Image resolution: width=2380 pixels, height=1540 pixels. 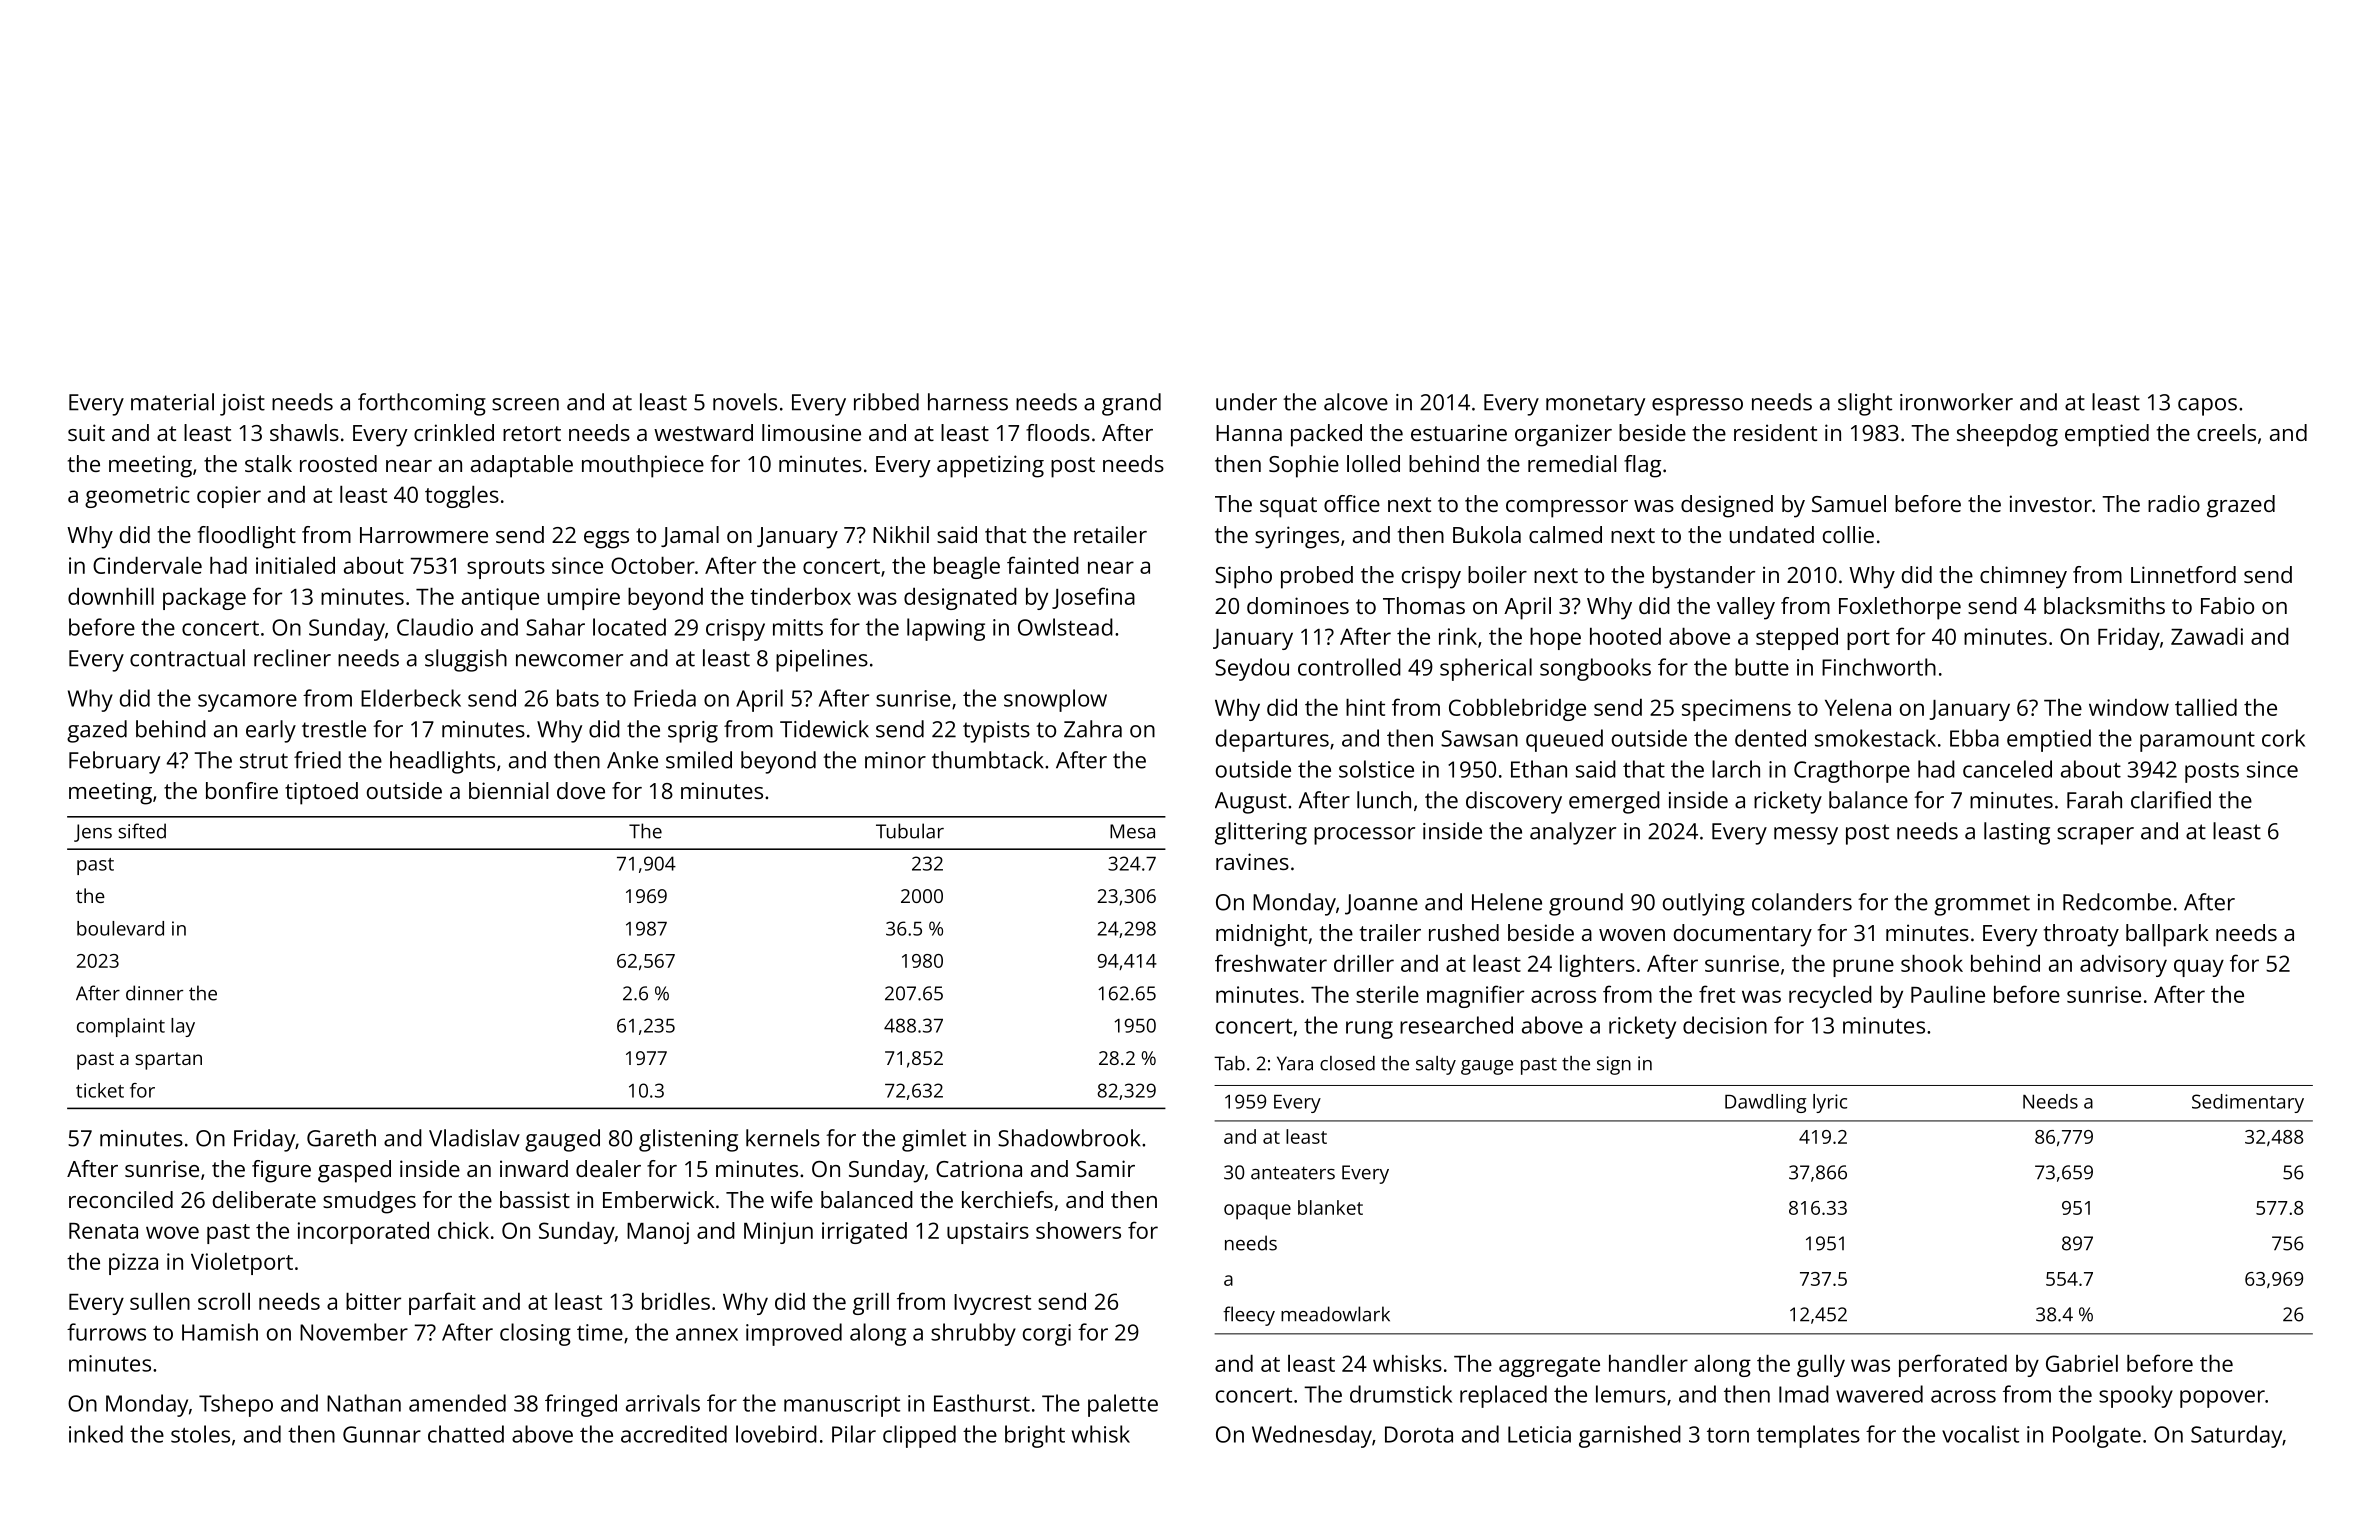 What do you see at coordinates (154, 993) in the screenshot?
I see `dinner` at bounding box center [154, 993].
